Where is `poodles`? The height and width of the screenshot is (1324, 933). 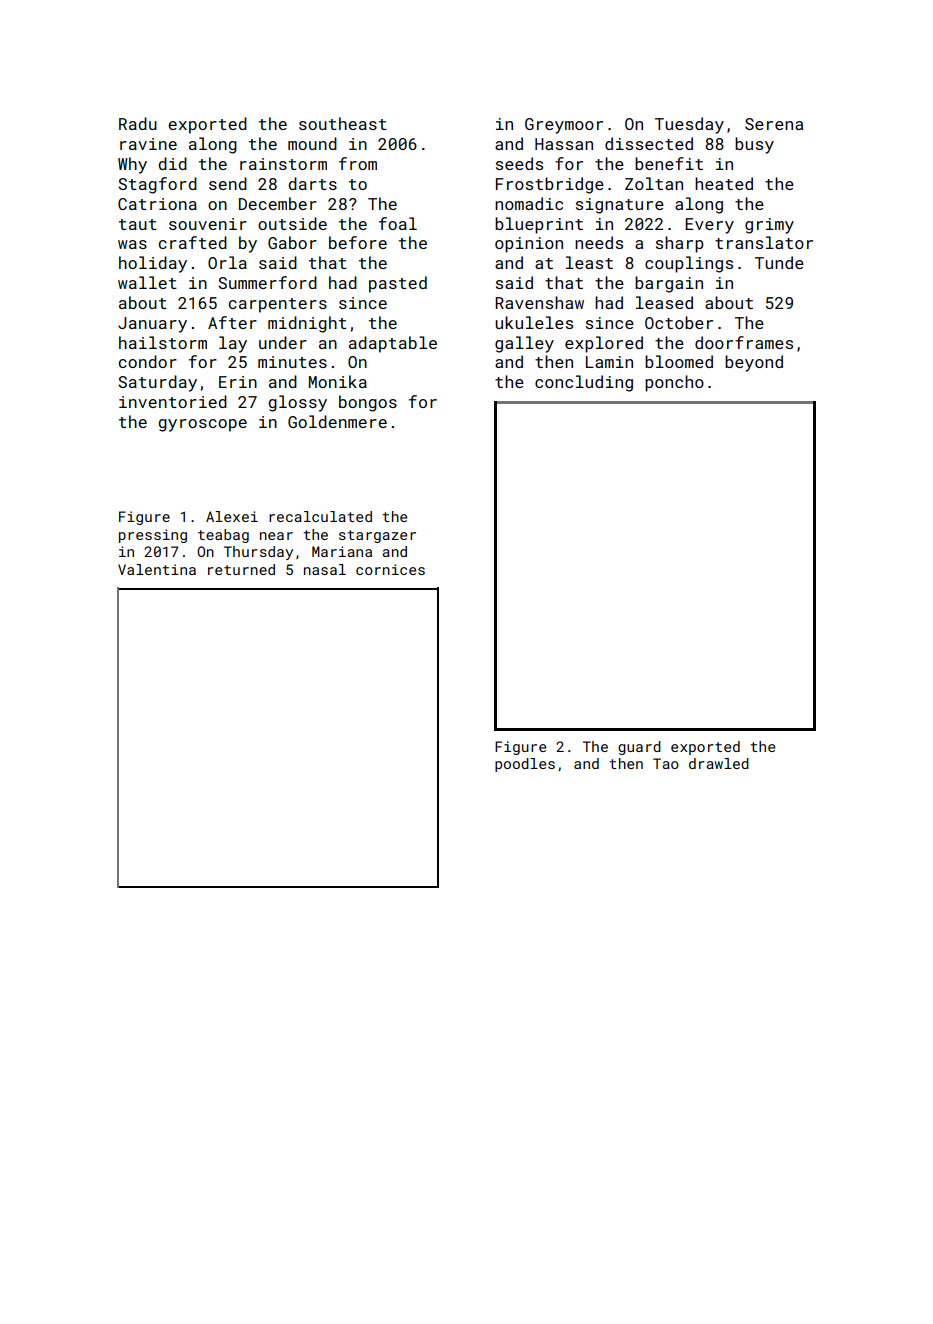
poodles is located at coordinates (525, 765).
